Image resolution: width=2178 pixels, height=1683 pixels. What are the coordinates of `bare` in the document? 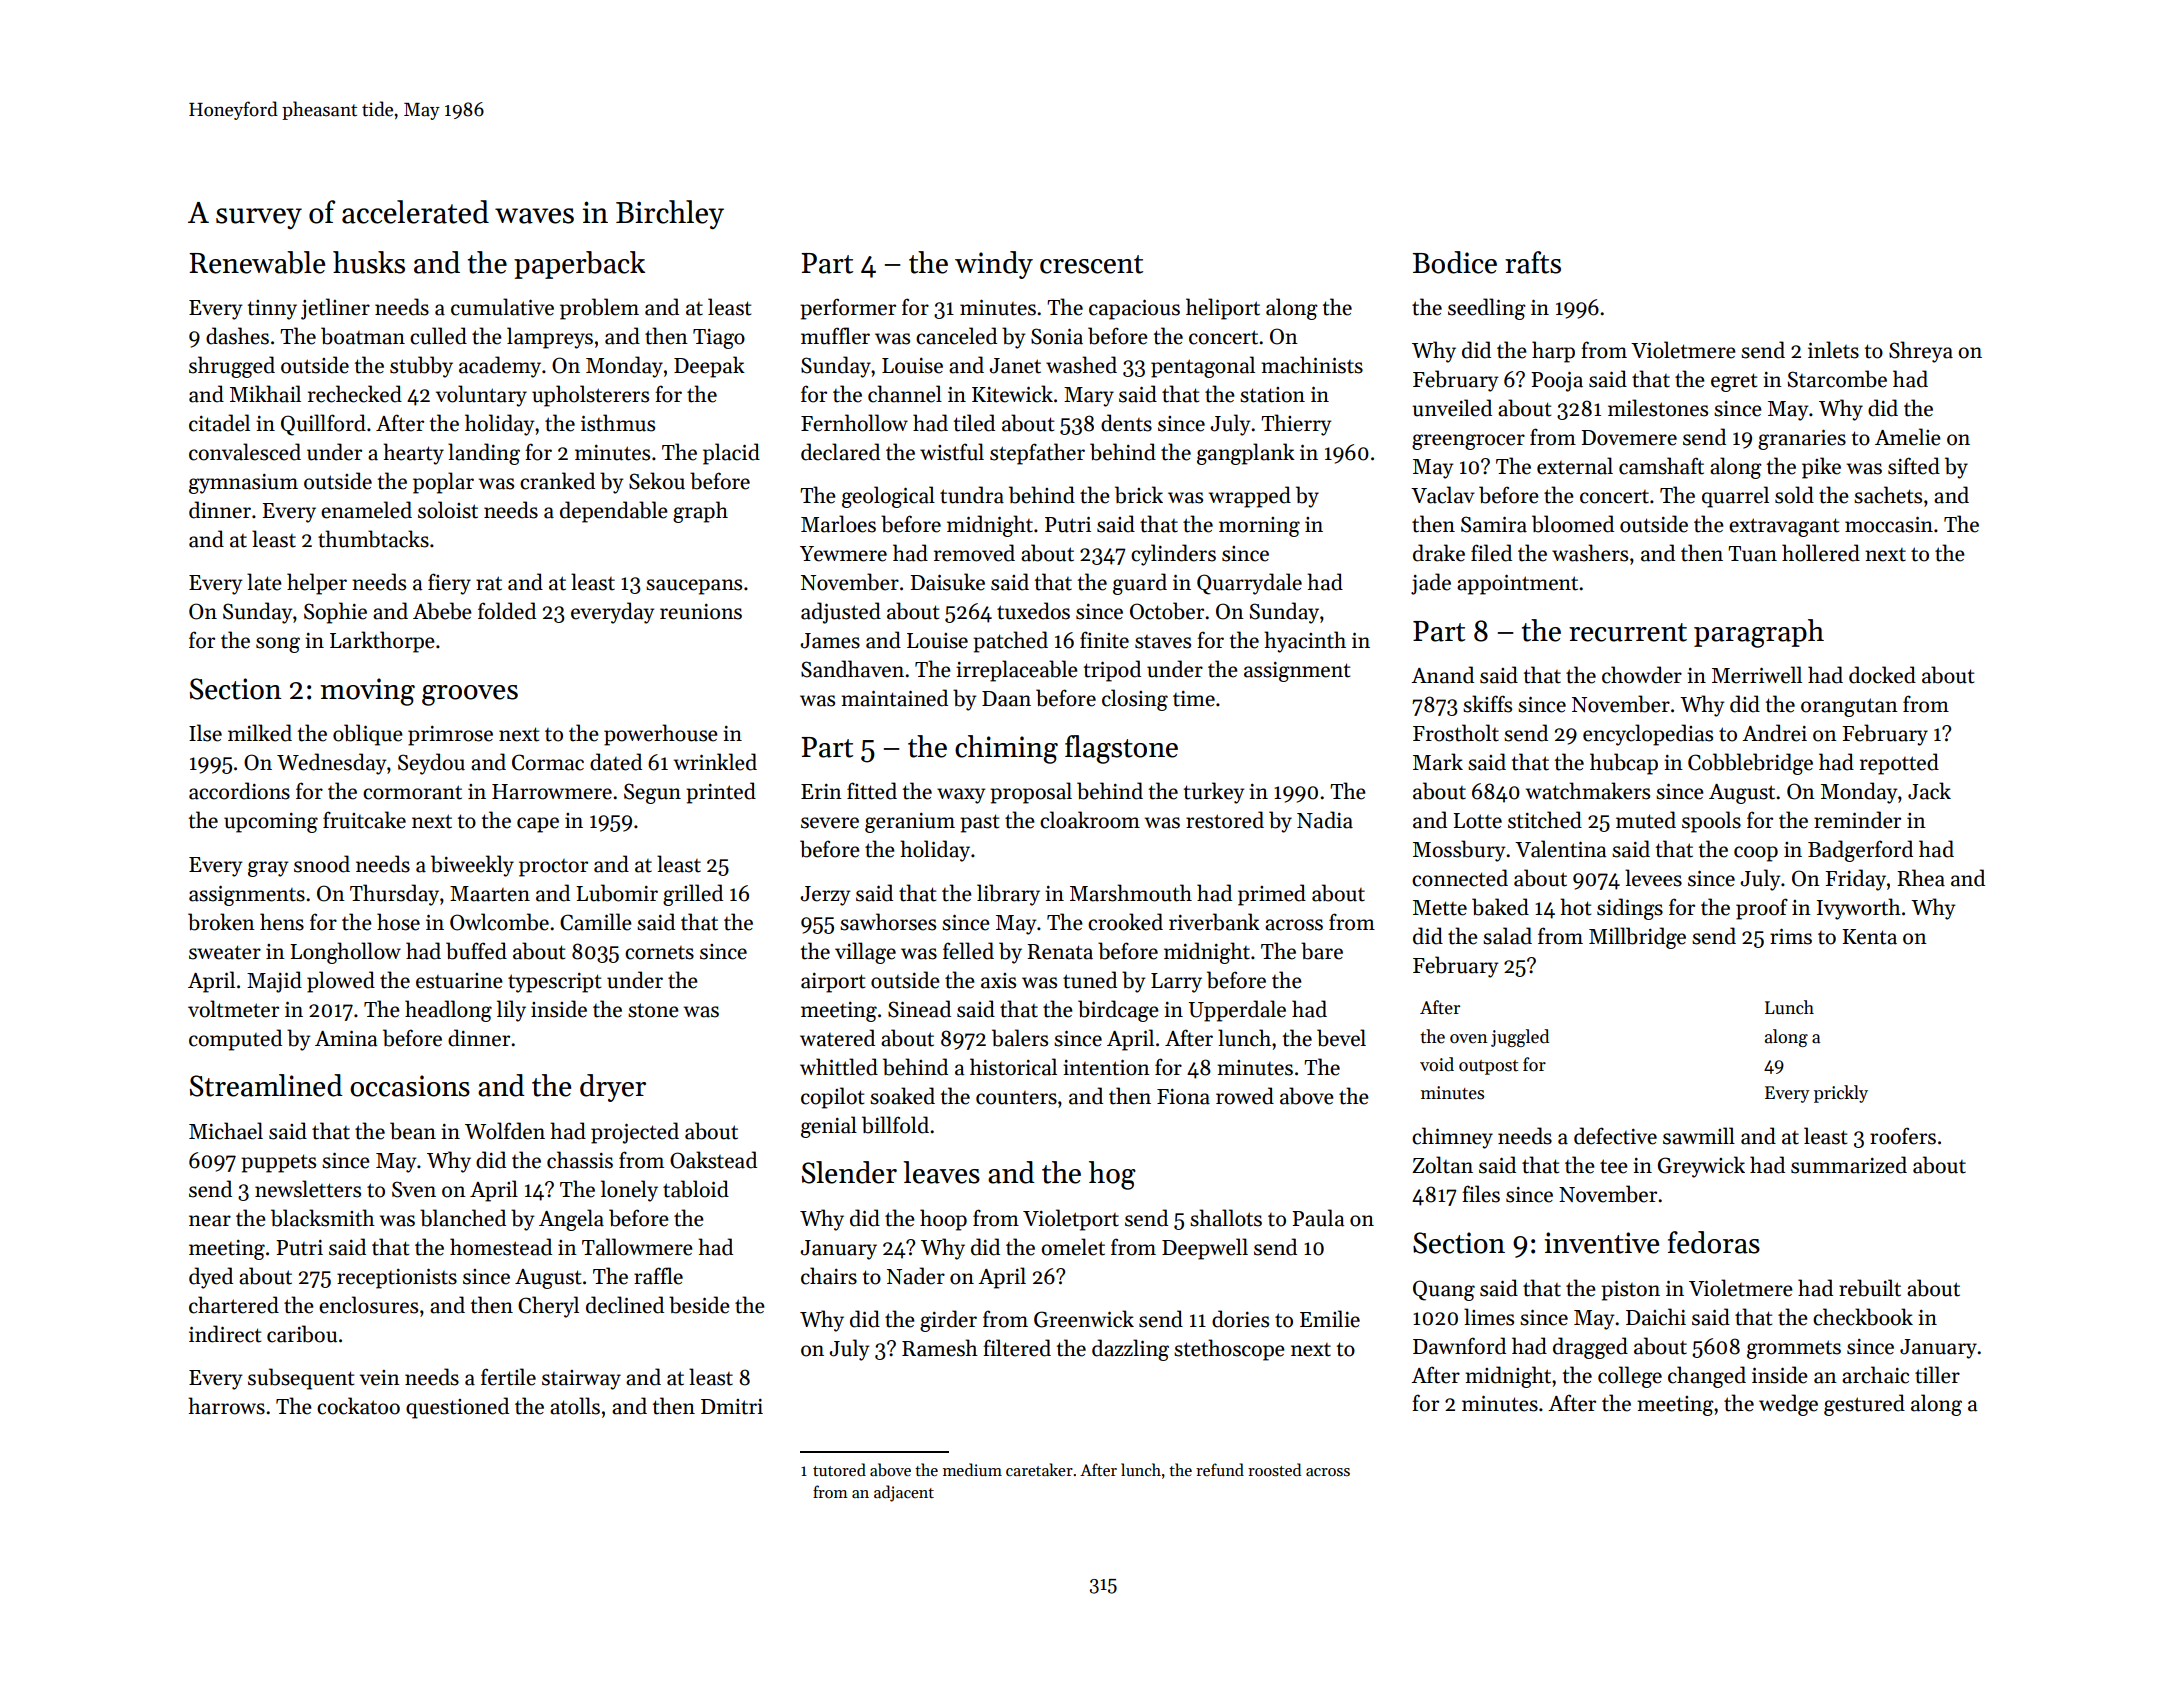 It's located at (1322, 951).
